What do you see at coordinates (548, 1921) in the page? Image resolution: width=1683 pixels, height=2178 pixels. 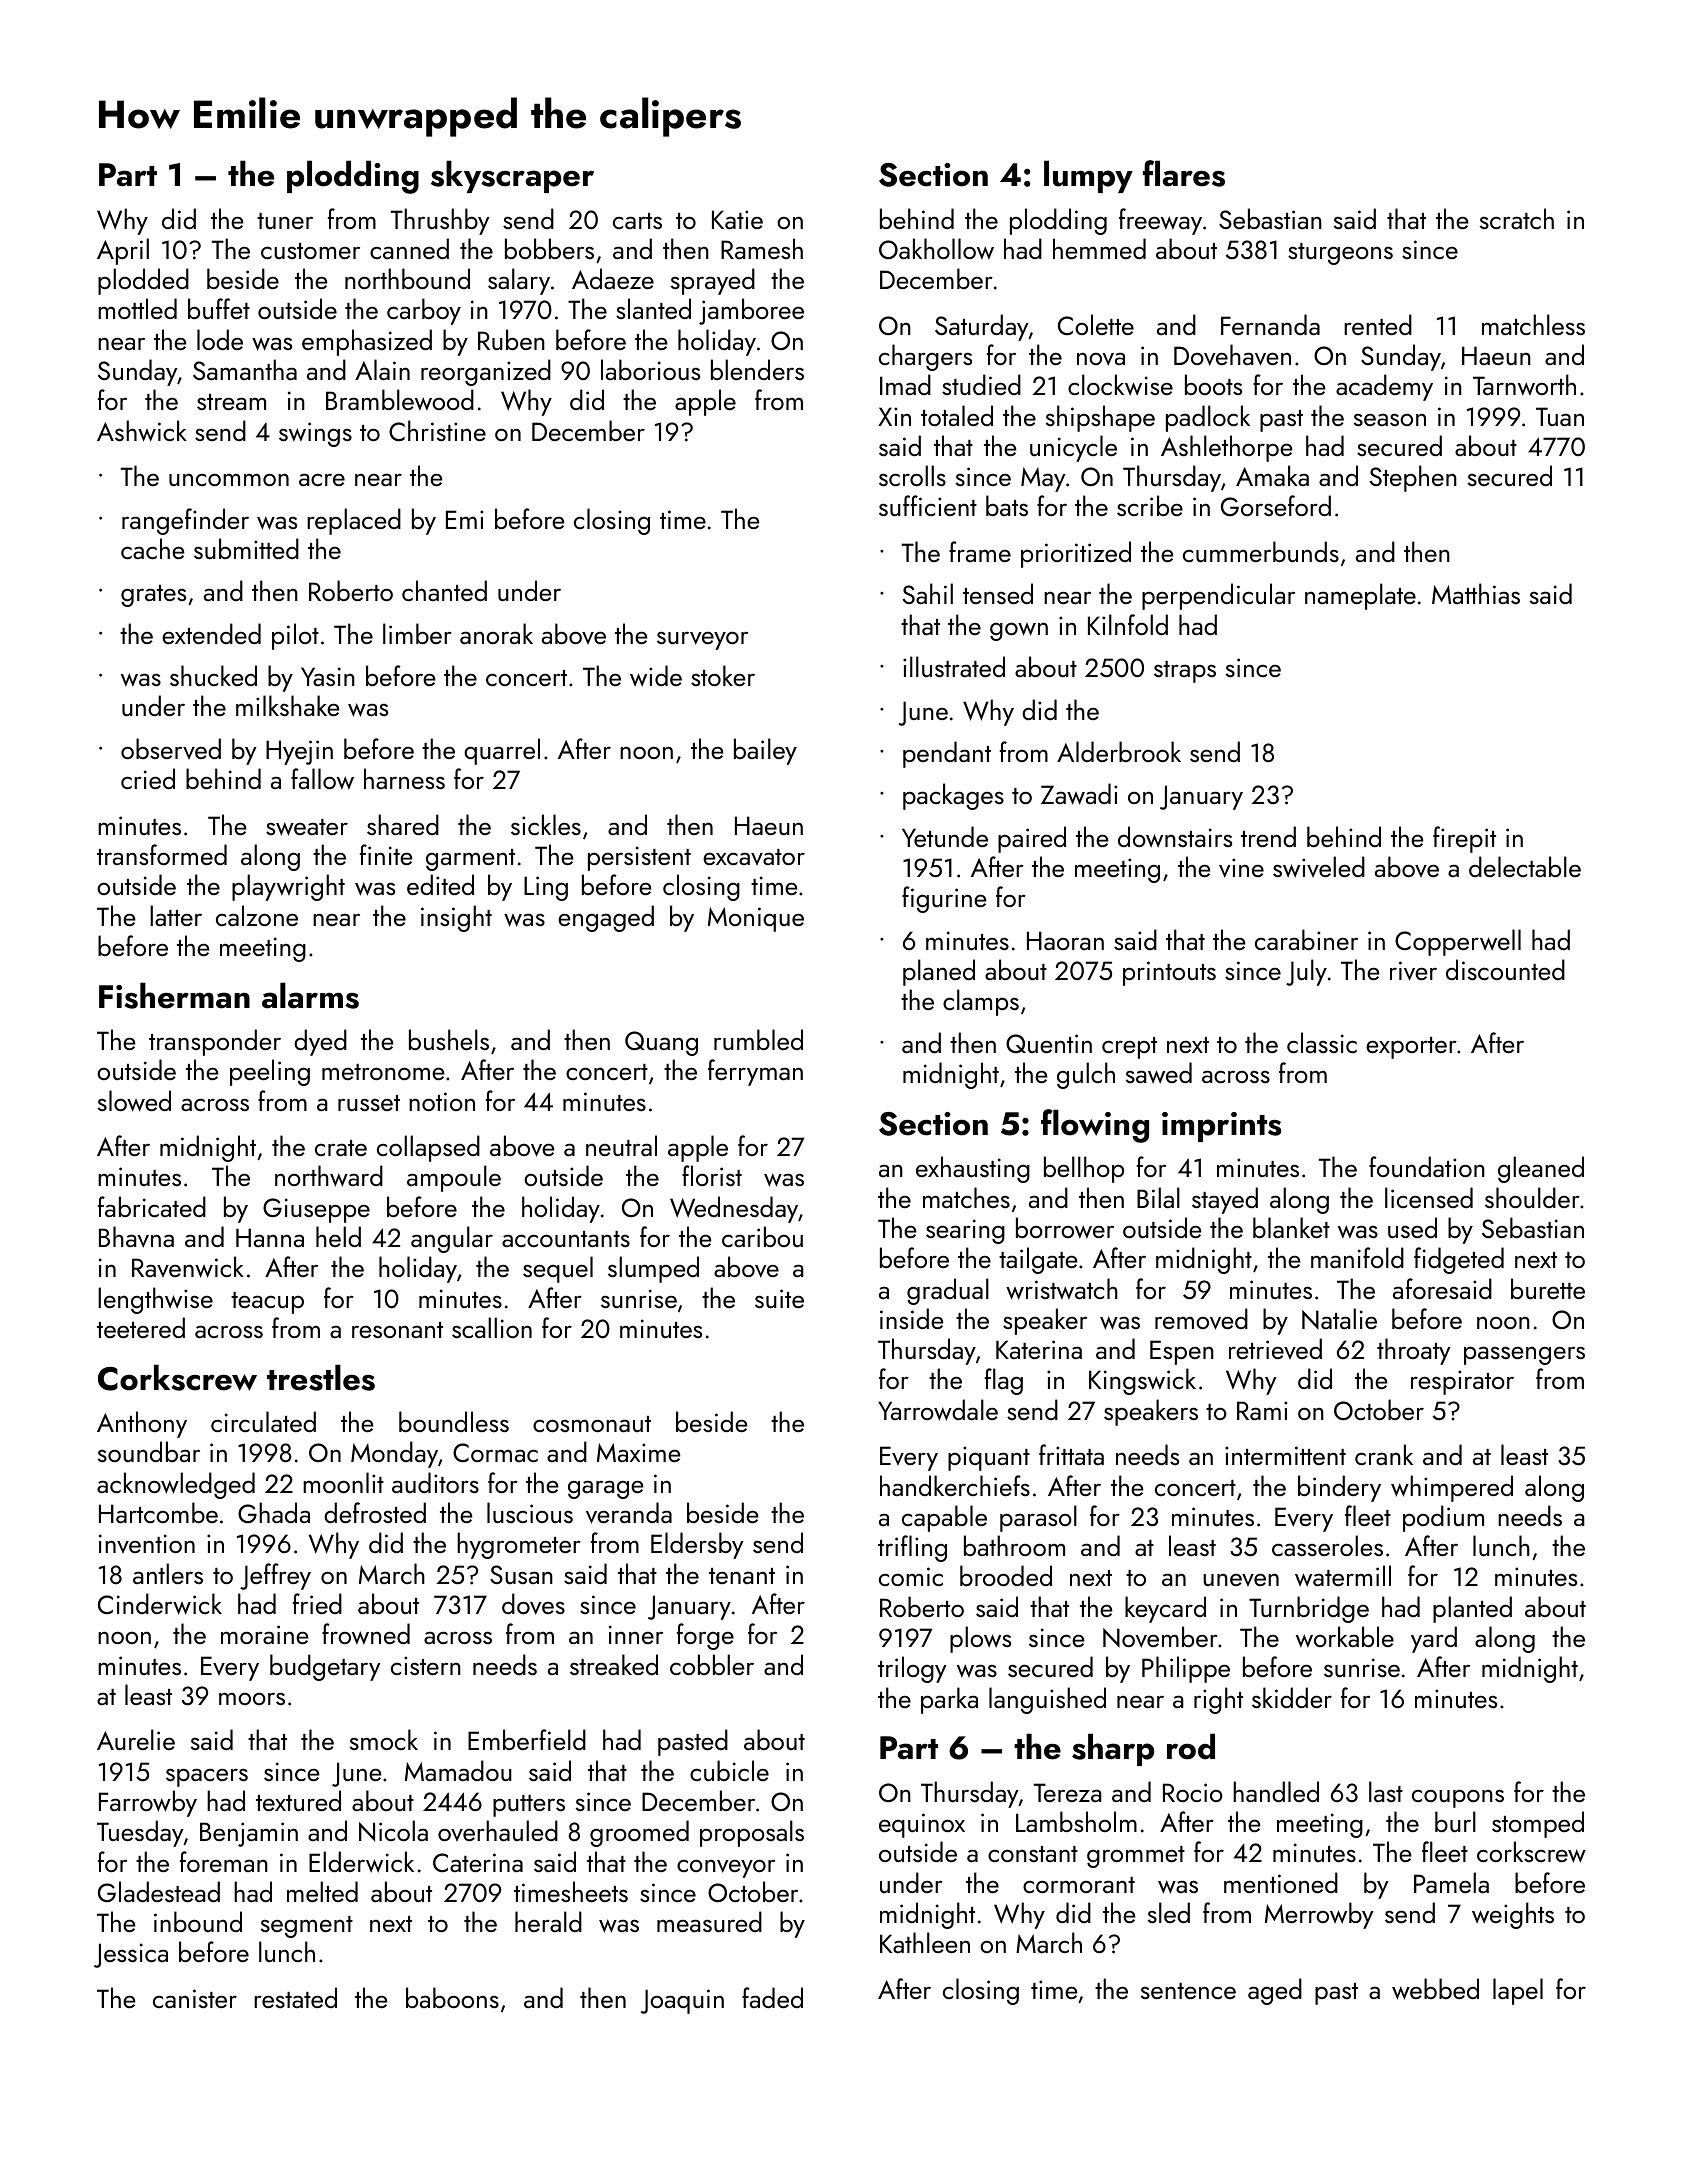 I see `herald` at bounding box center [548, 1921].
